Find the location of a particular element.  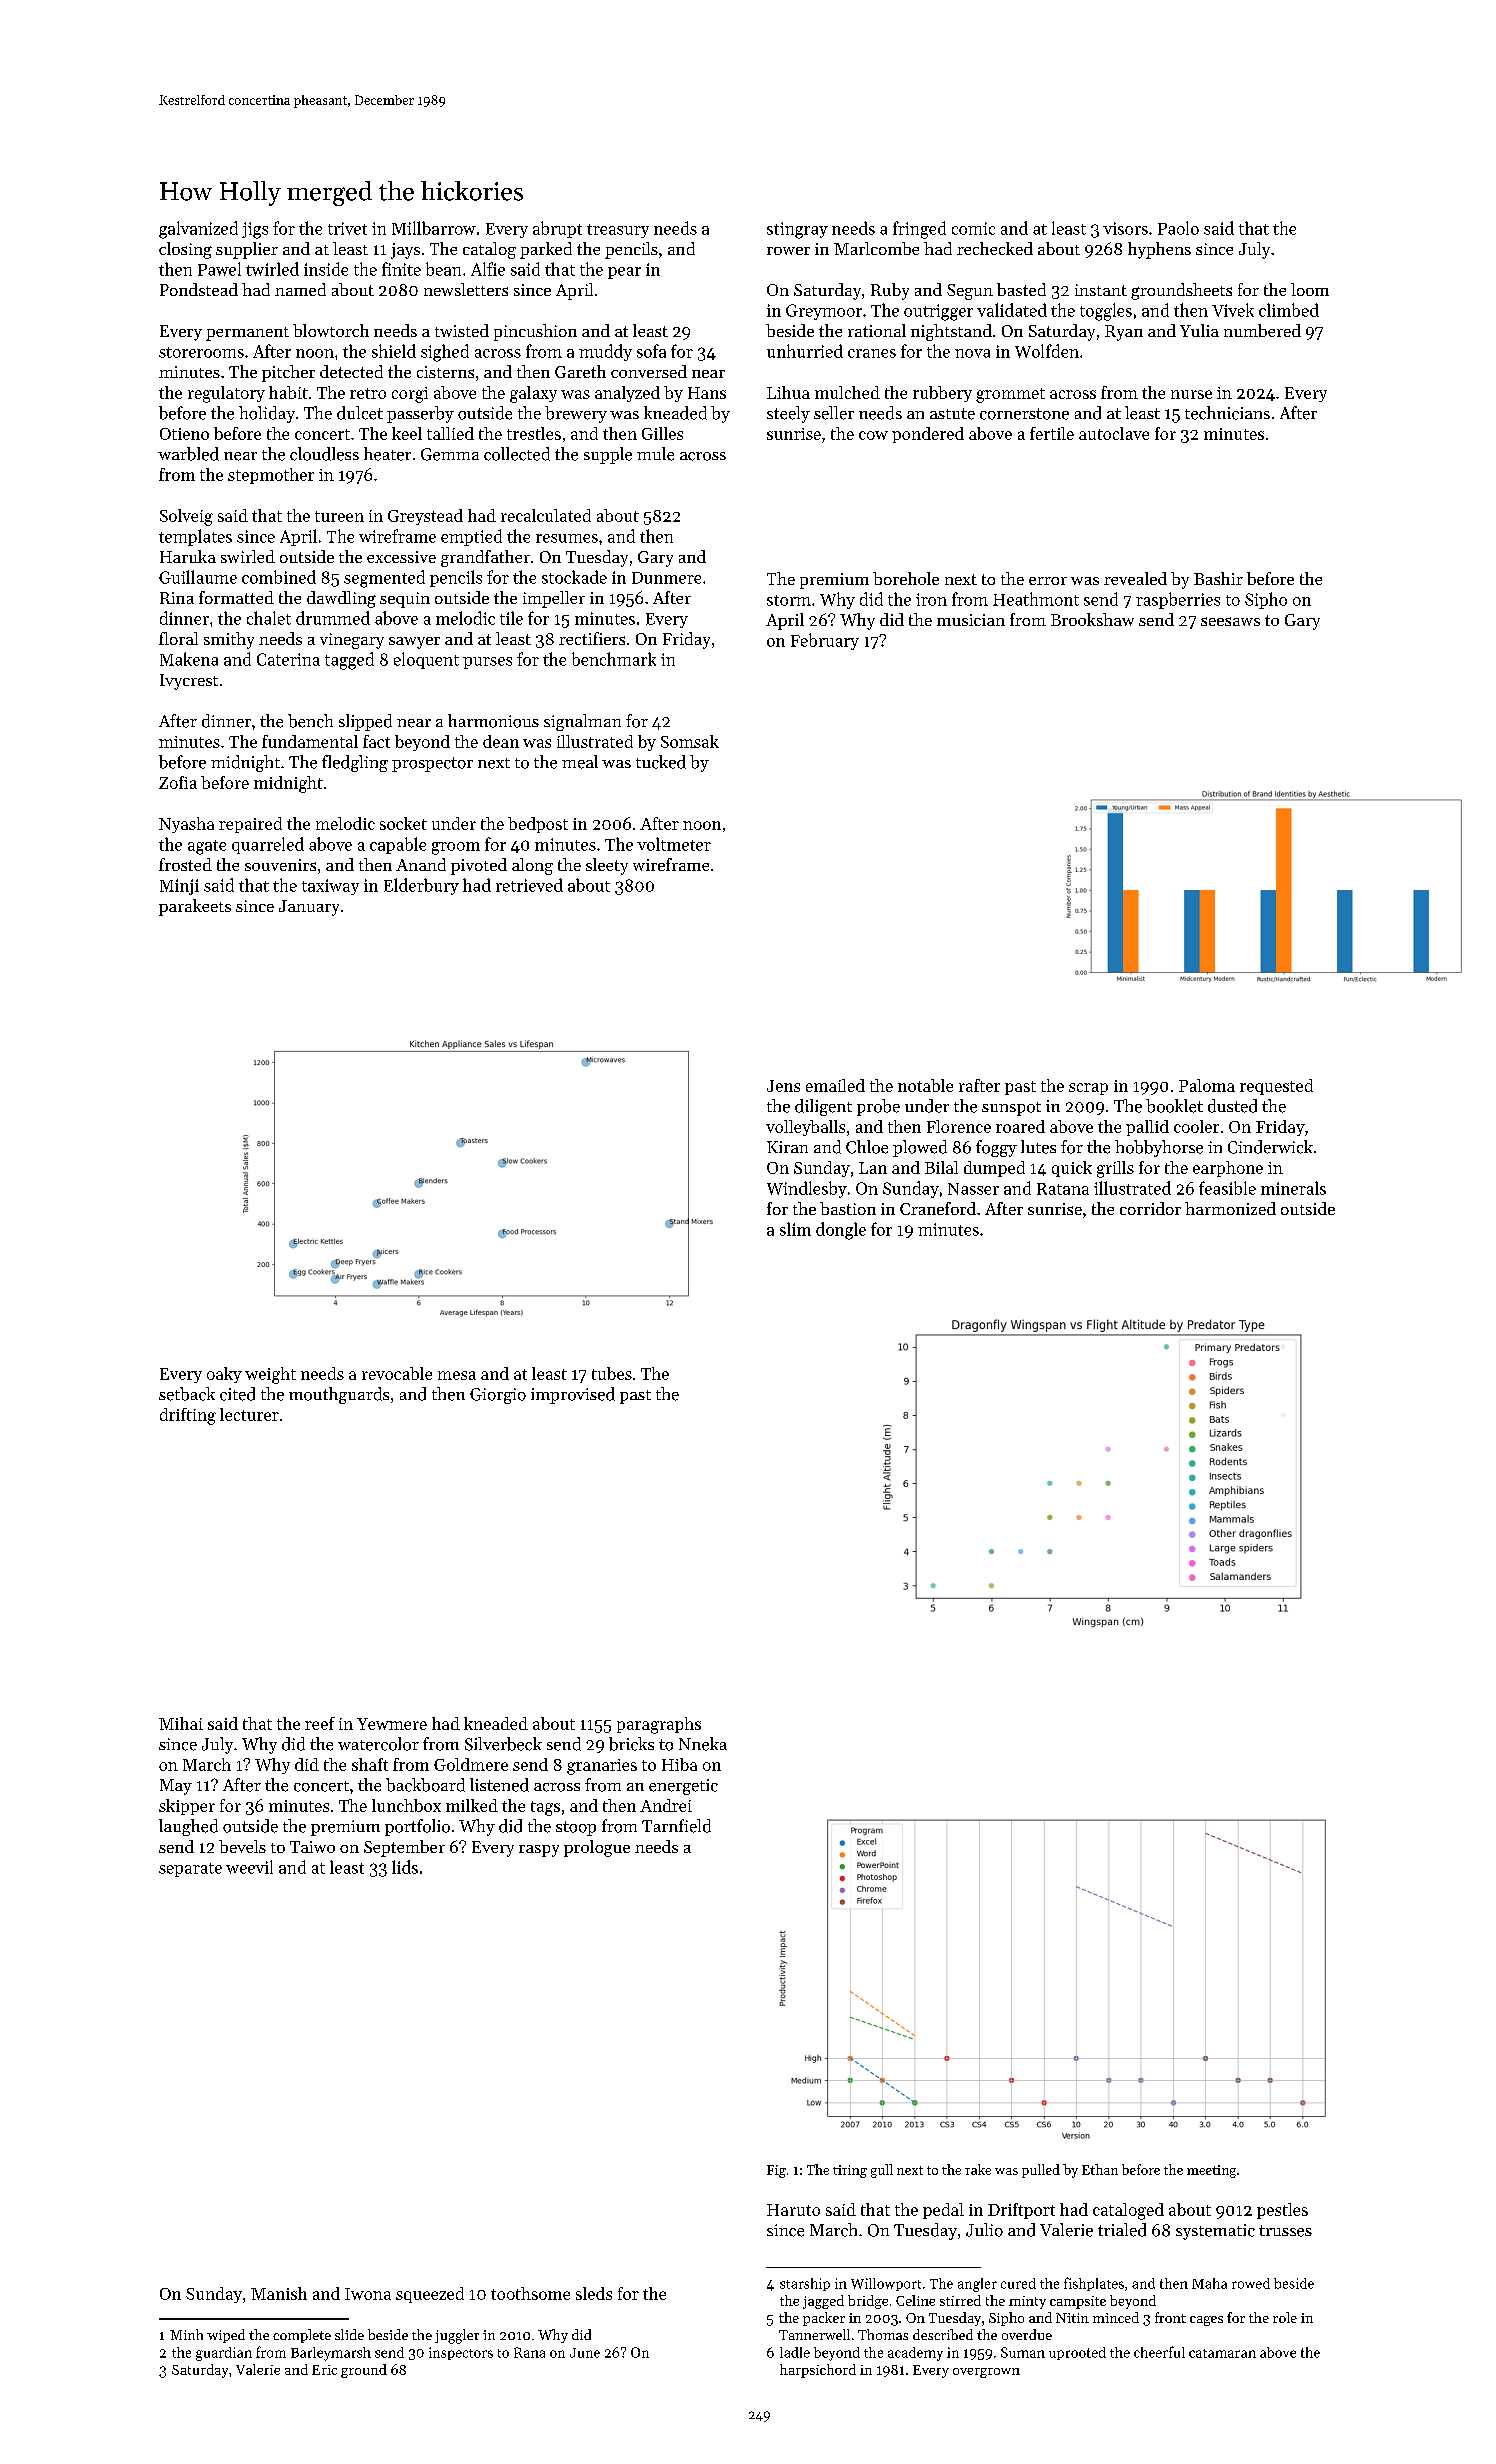

Minji is located at coordinates (179, 887).
